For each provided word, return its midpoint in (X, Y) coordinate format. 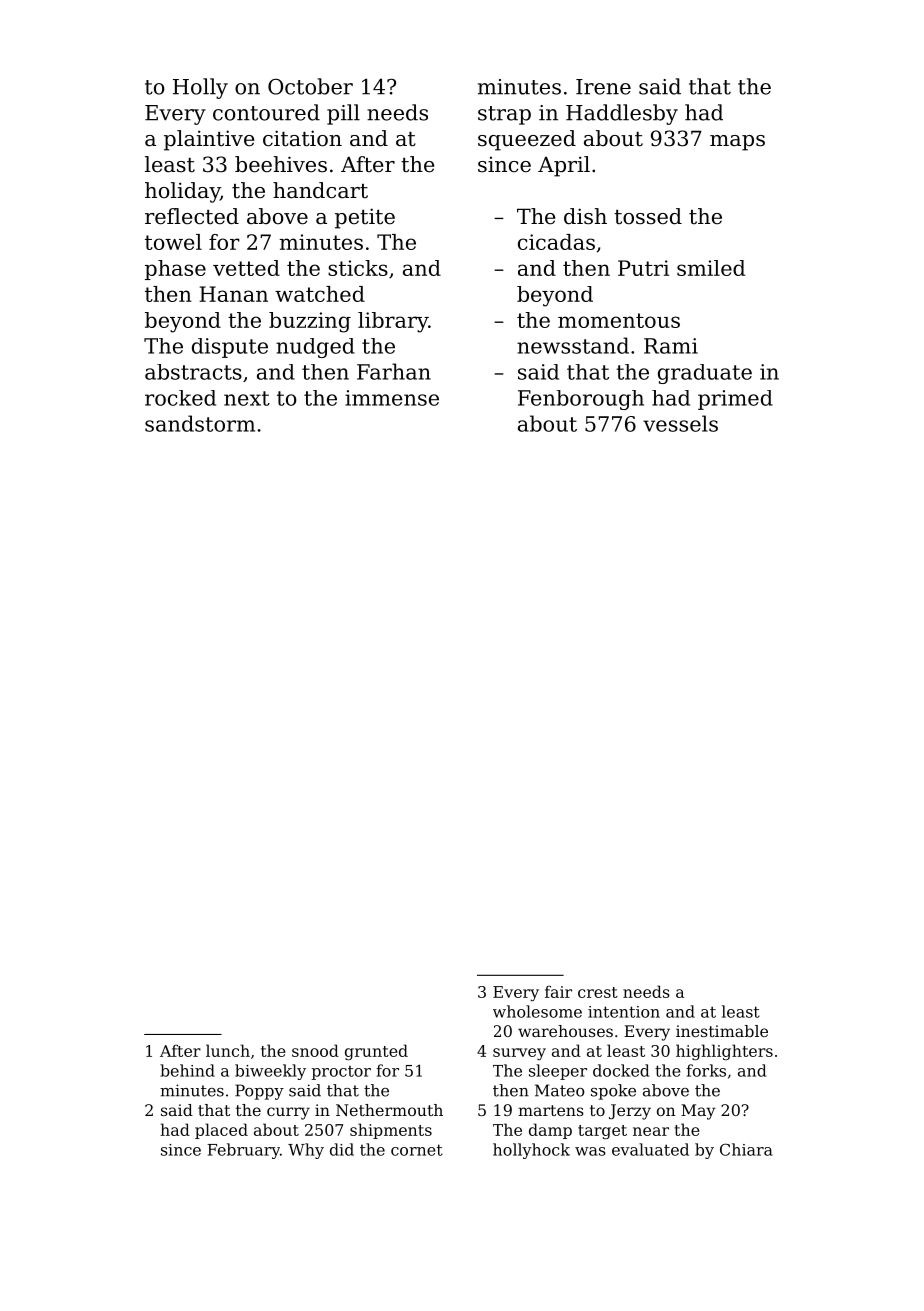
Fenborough (581, 400)
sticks (358, 268)
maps (737, 143)
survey (519, 1054)
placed (221, 1131)
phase (175, 270)
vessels (680, 423)
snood (315, 1050)
